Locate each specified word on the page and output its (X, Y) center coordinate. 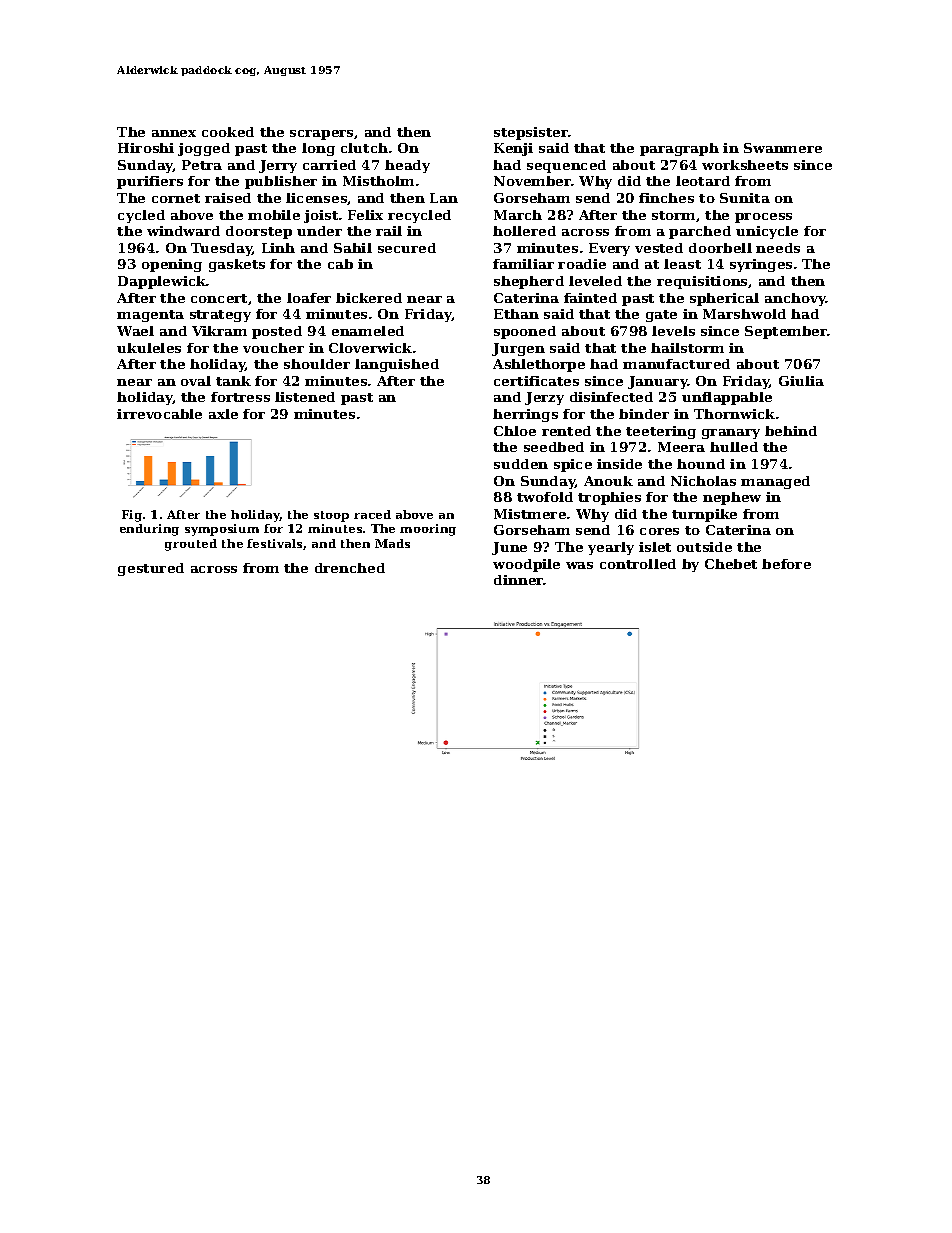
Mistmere (530, 514)
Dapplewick (162, 282)
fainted (590, 298)
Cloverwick (370, 348)
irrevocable (159, 414)
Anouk (608, 481)
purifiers (150, 182)
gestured (151, 569)
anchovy (795, 299)
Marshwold (744, 314)
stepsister (531, 133)
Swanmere (783, 148)
